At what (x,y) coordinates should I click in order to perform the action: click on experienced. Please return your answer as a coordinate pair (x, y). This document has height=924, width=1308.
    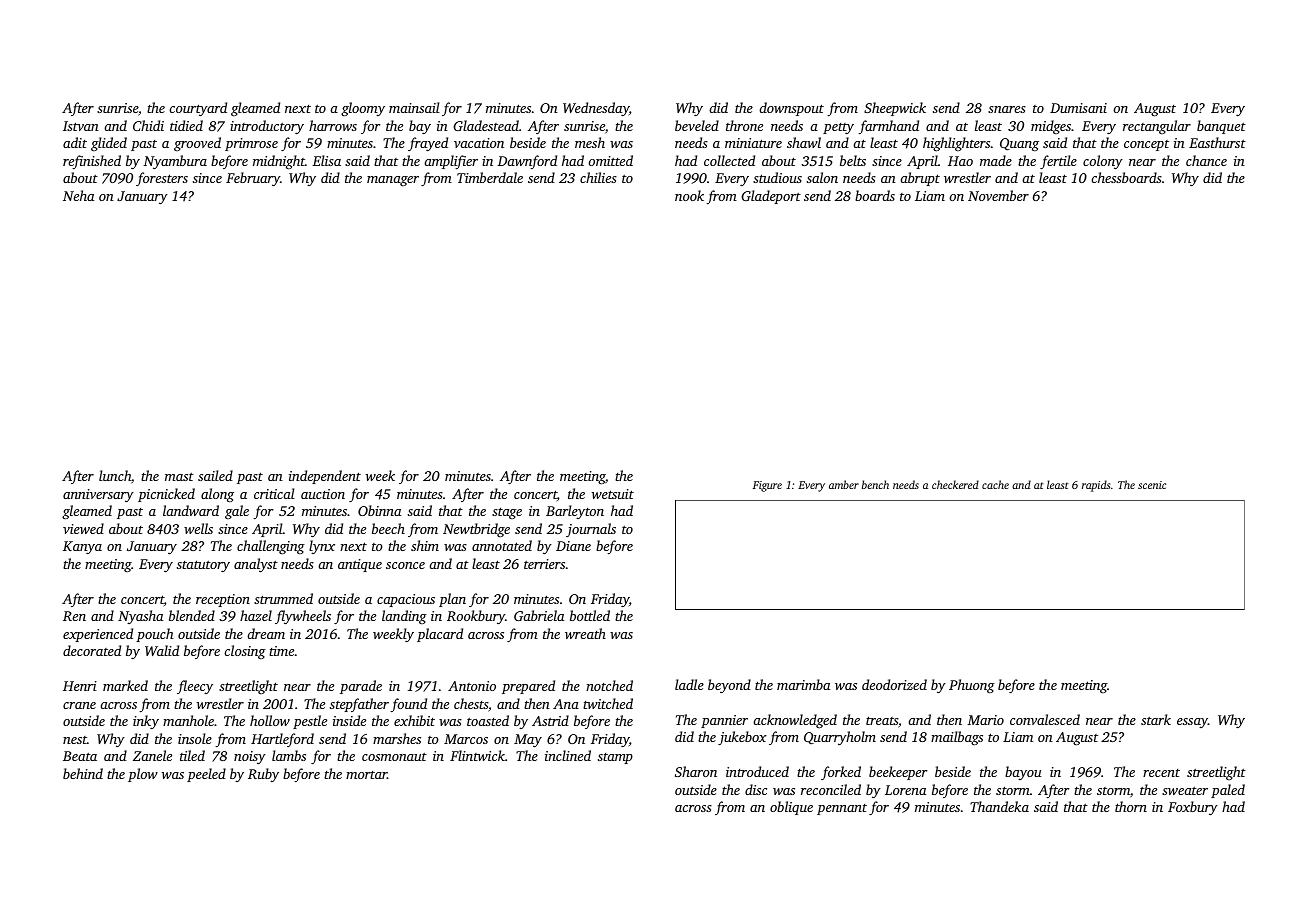
    Looking at the image, I should click on (98, 635).
